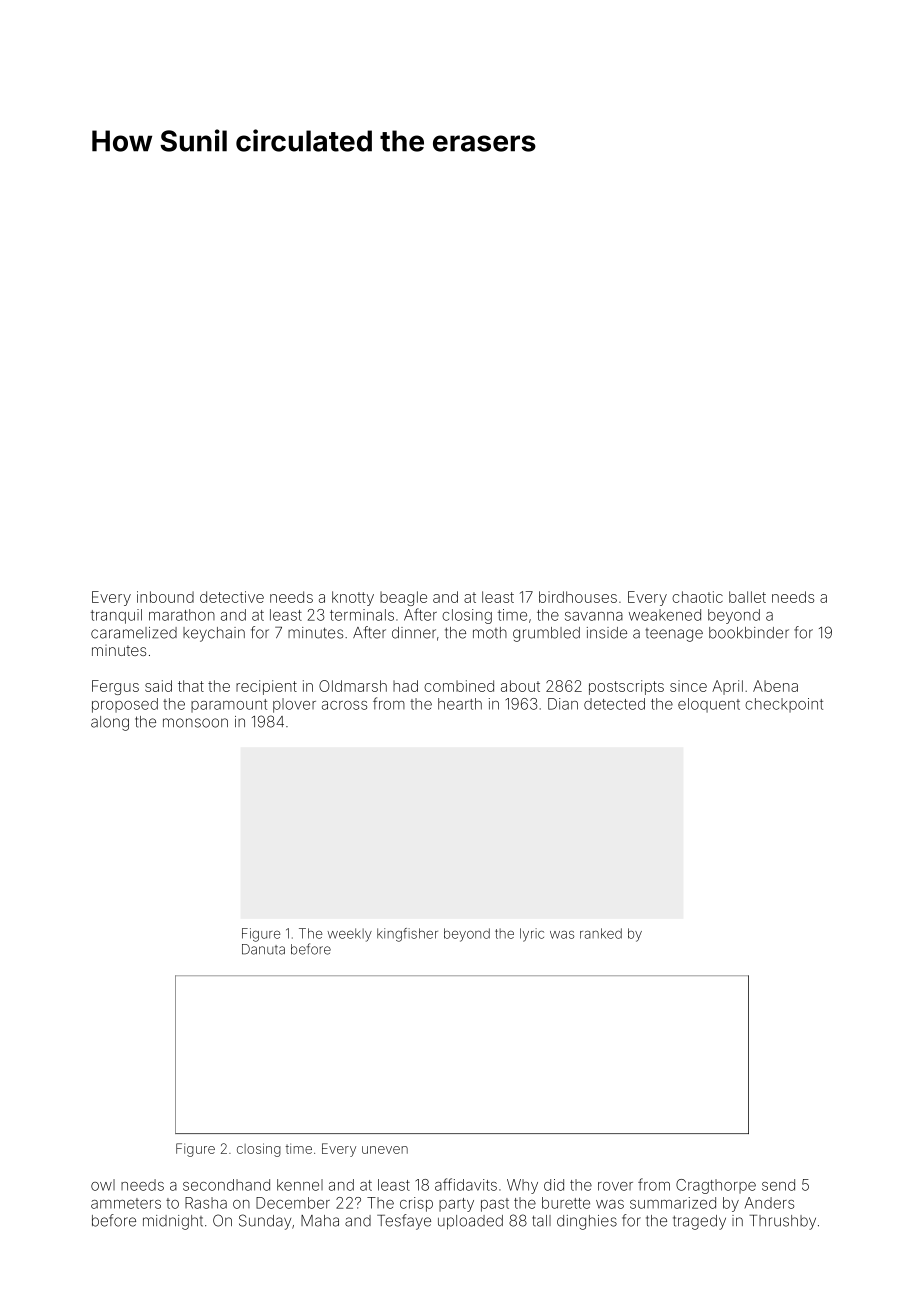 Image resolution: width=924 pixels, height=1314 pixels. I want to click on tall, so click(541, 1221).
